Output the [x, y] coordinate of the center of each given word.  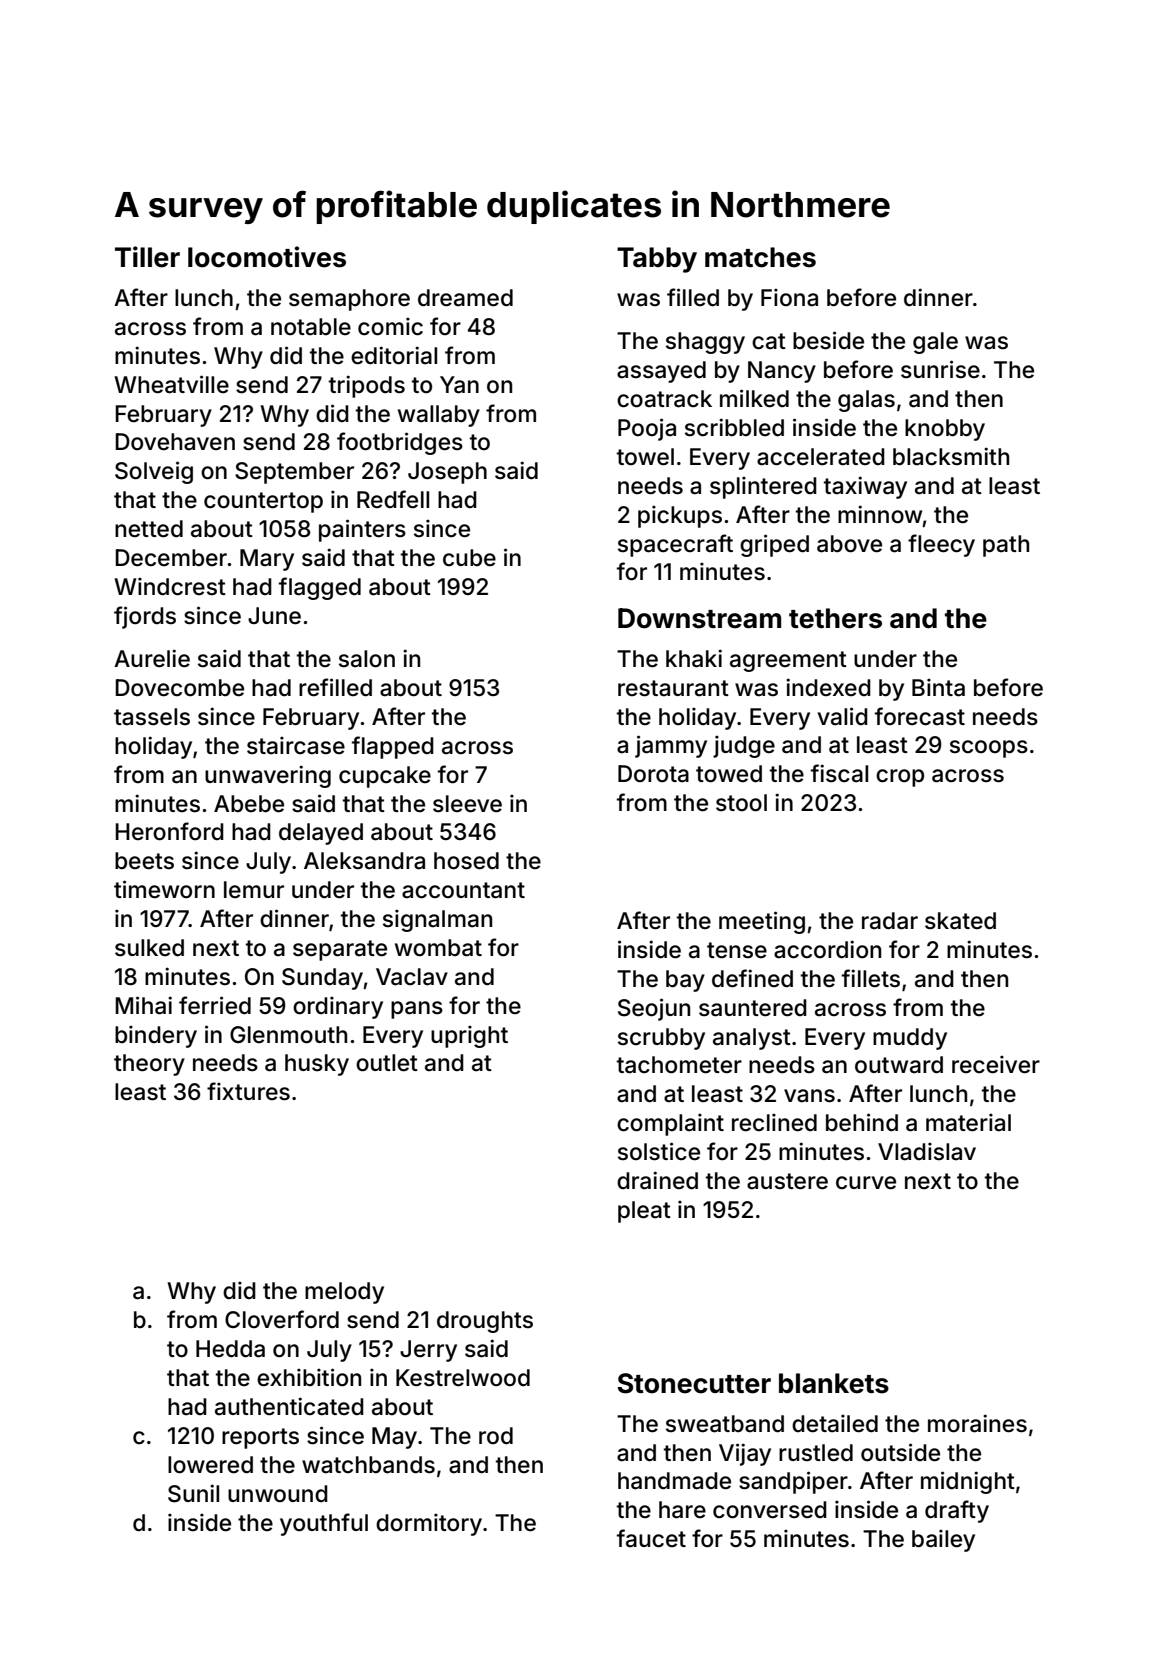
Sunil [193, 1493]
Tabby [657, 260]
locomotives [267, 257]
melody [344, 1293]
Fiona [789, 297]
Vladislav [927, 1151]
